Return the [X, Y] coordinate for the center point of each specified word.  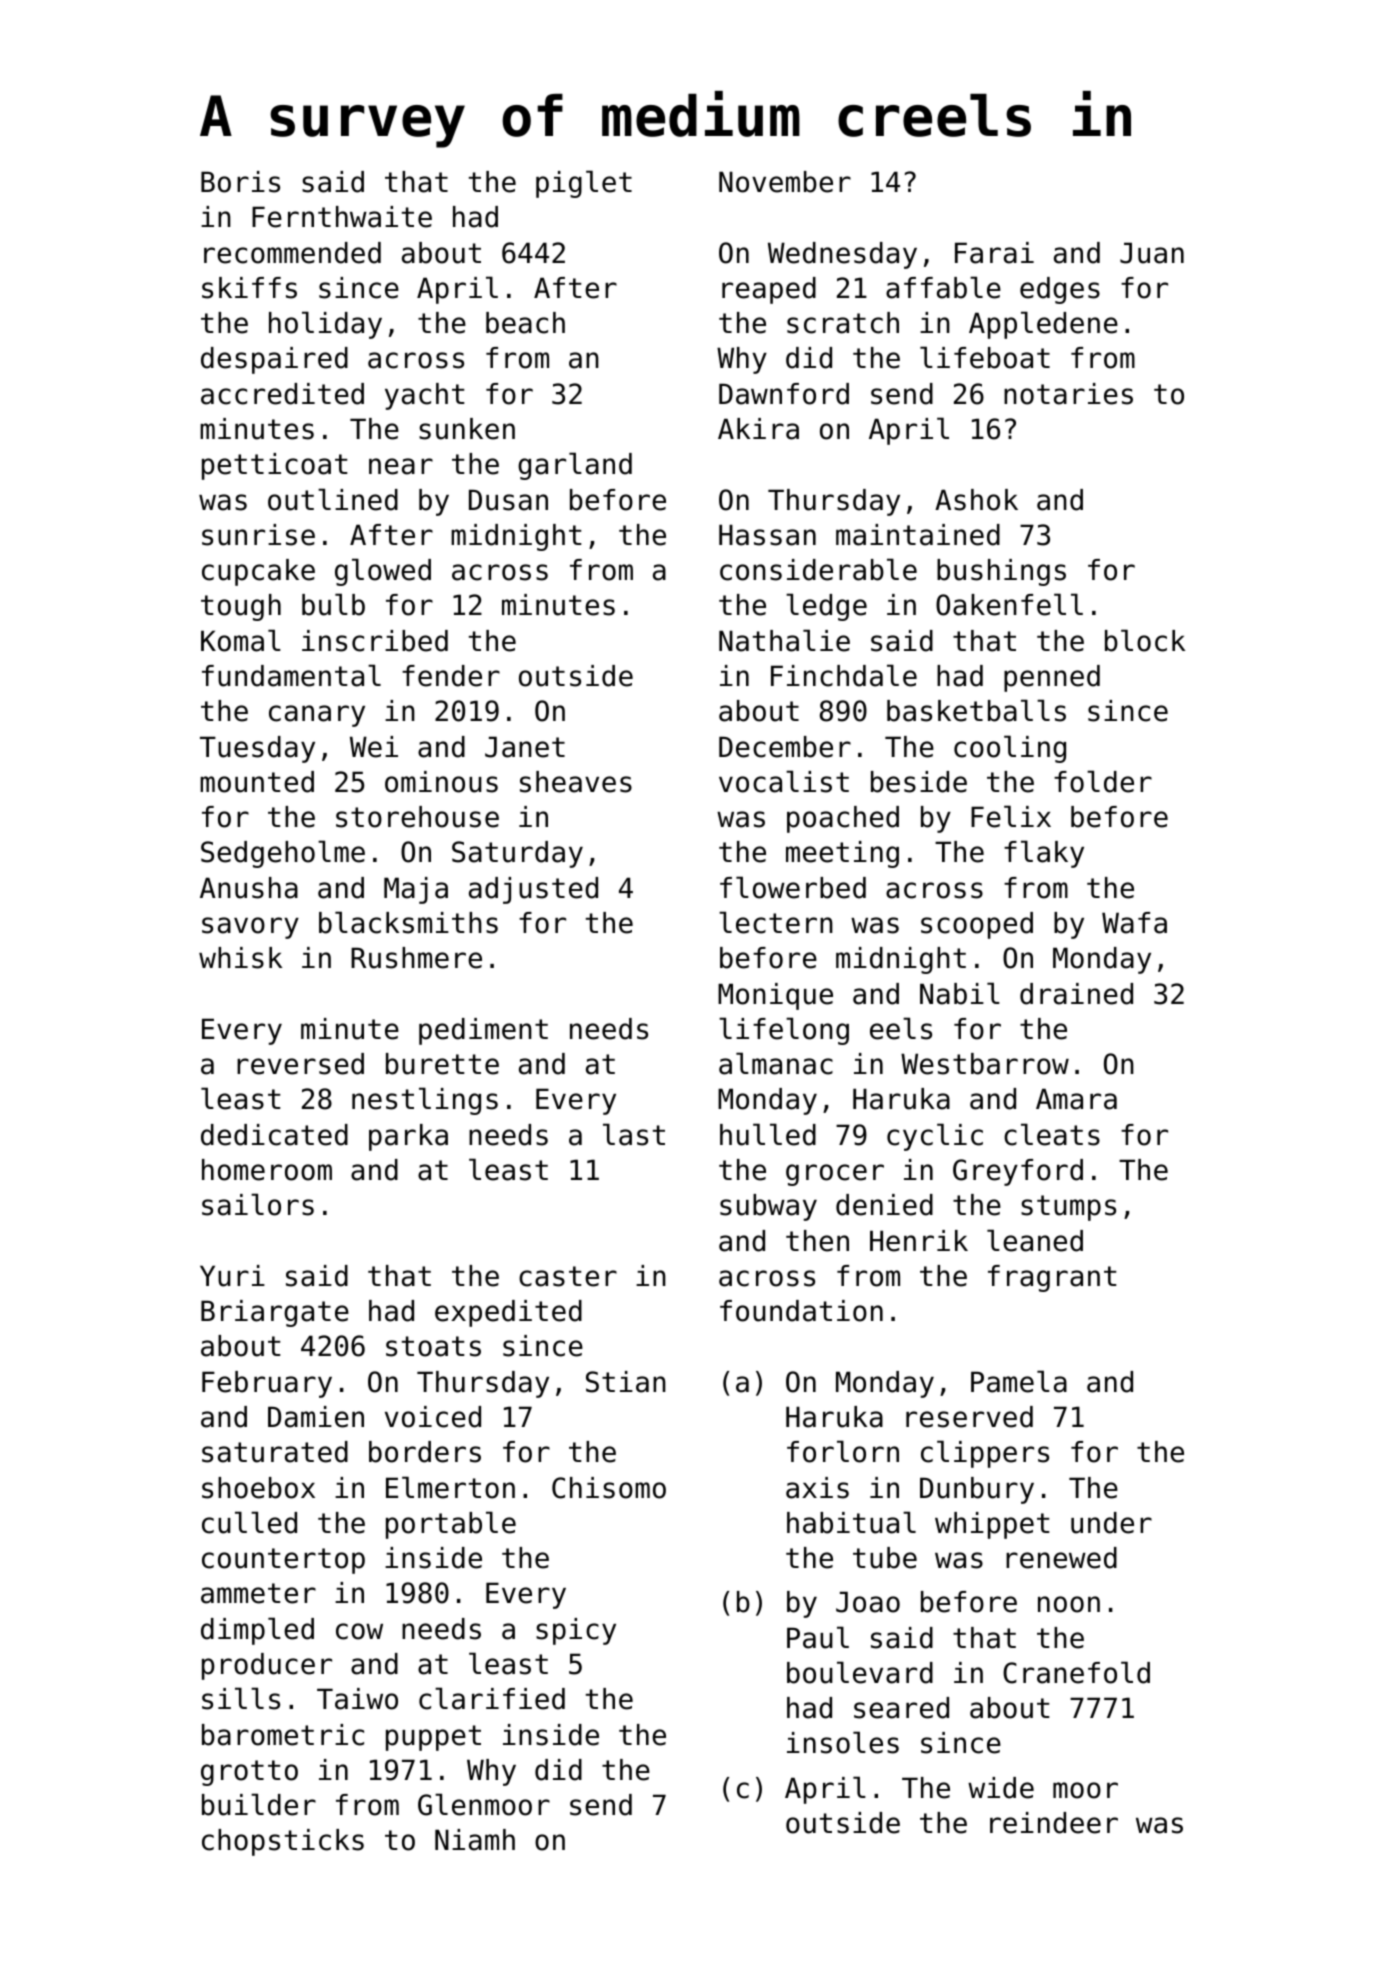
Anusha [249, 888]
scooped [977, 925]
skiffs [249, 288]
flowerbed [793, 887]
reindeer [1054, 1823]
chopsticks [283, 1842]
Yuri [232, 1276]
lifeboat [985, 357]
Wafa [1134, 923]
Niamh [475, 1840]
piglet [584, 184]
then [817, 1241]
